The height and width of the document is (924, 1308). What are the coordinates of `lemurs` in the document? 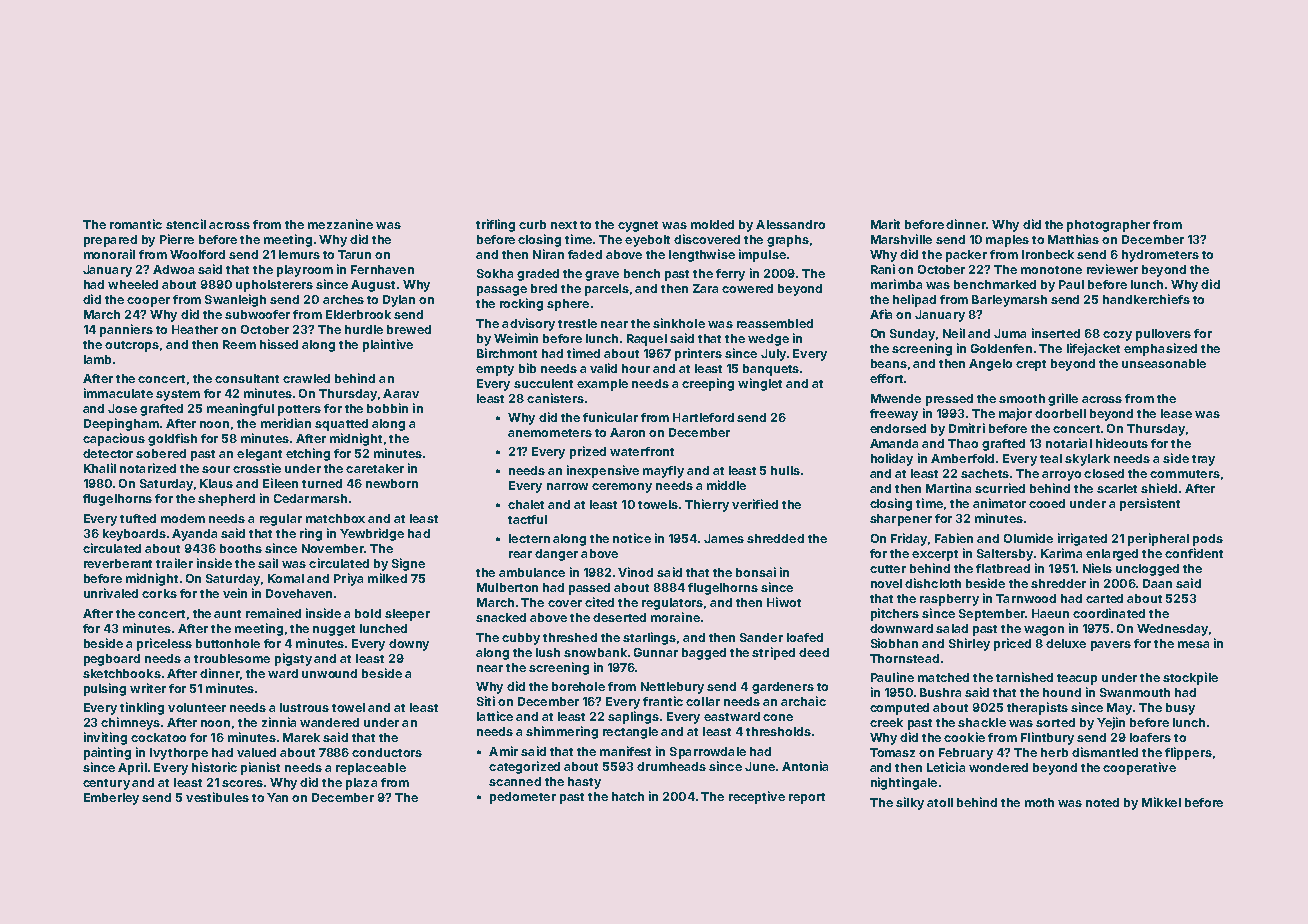 It's located at (299, 254).
